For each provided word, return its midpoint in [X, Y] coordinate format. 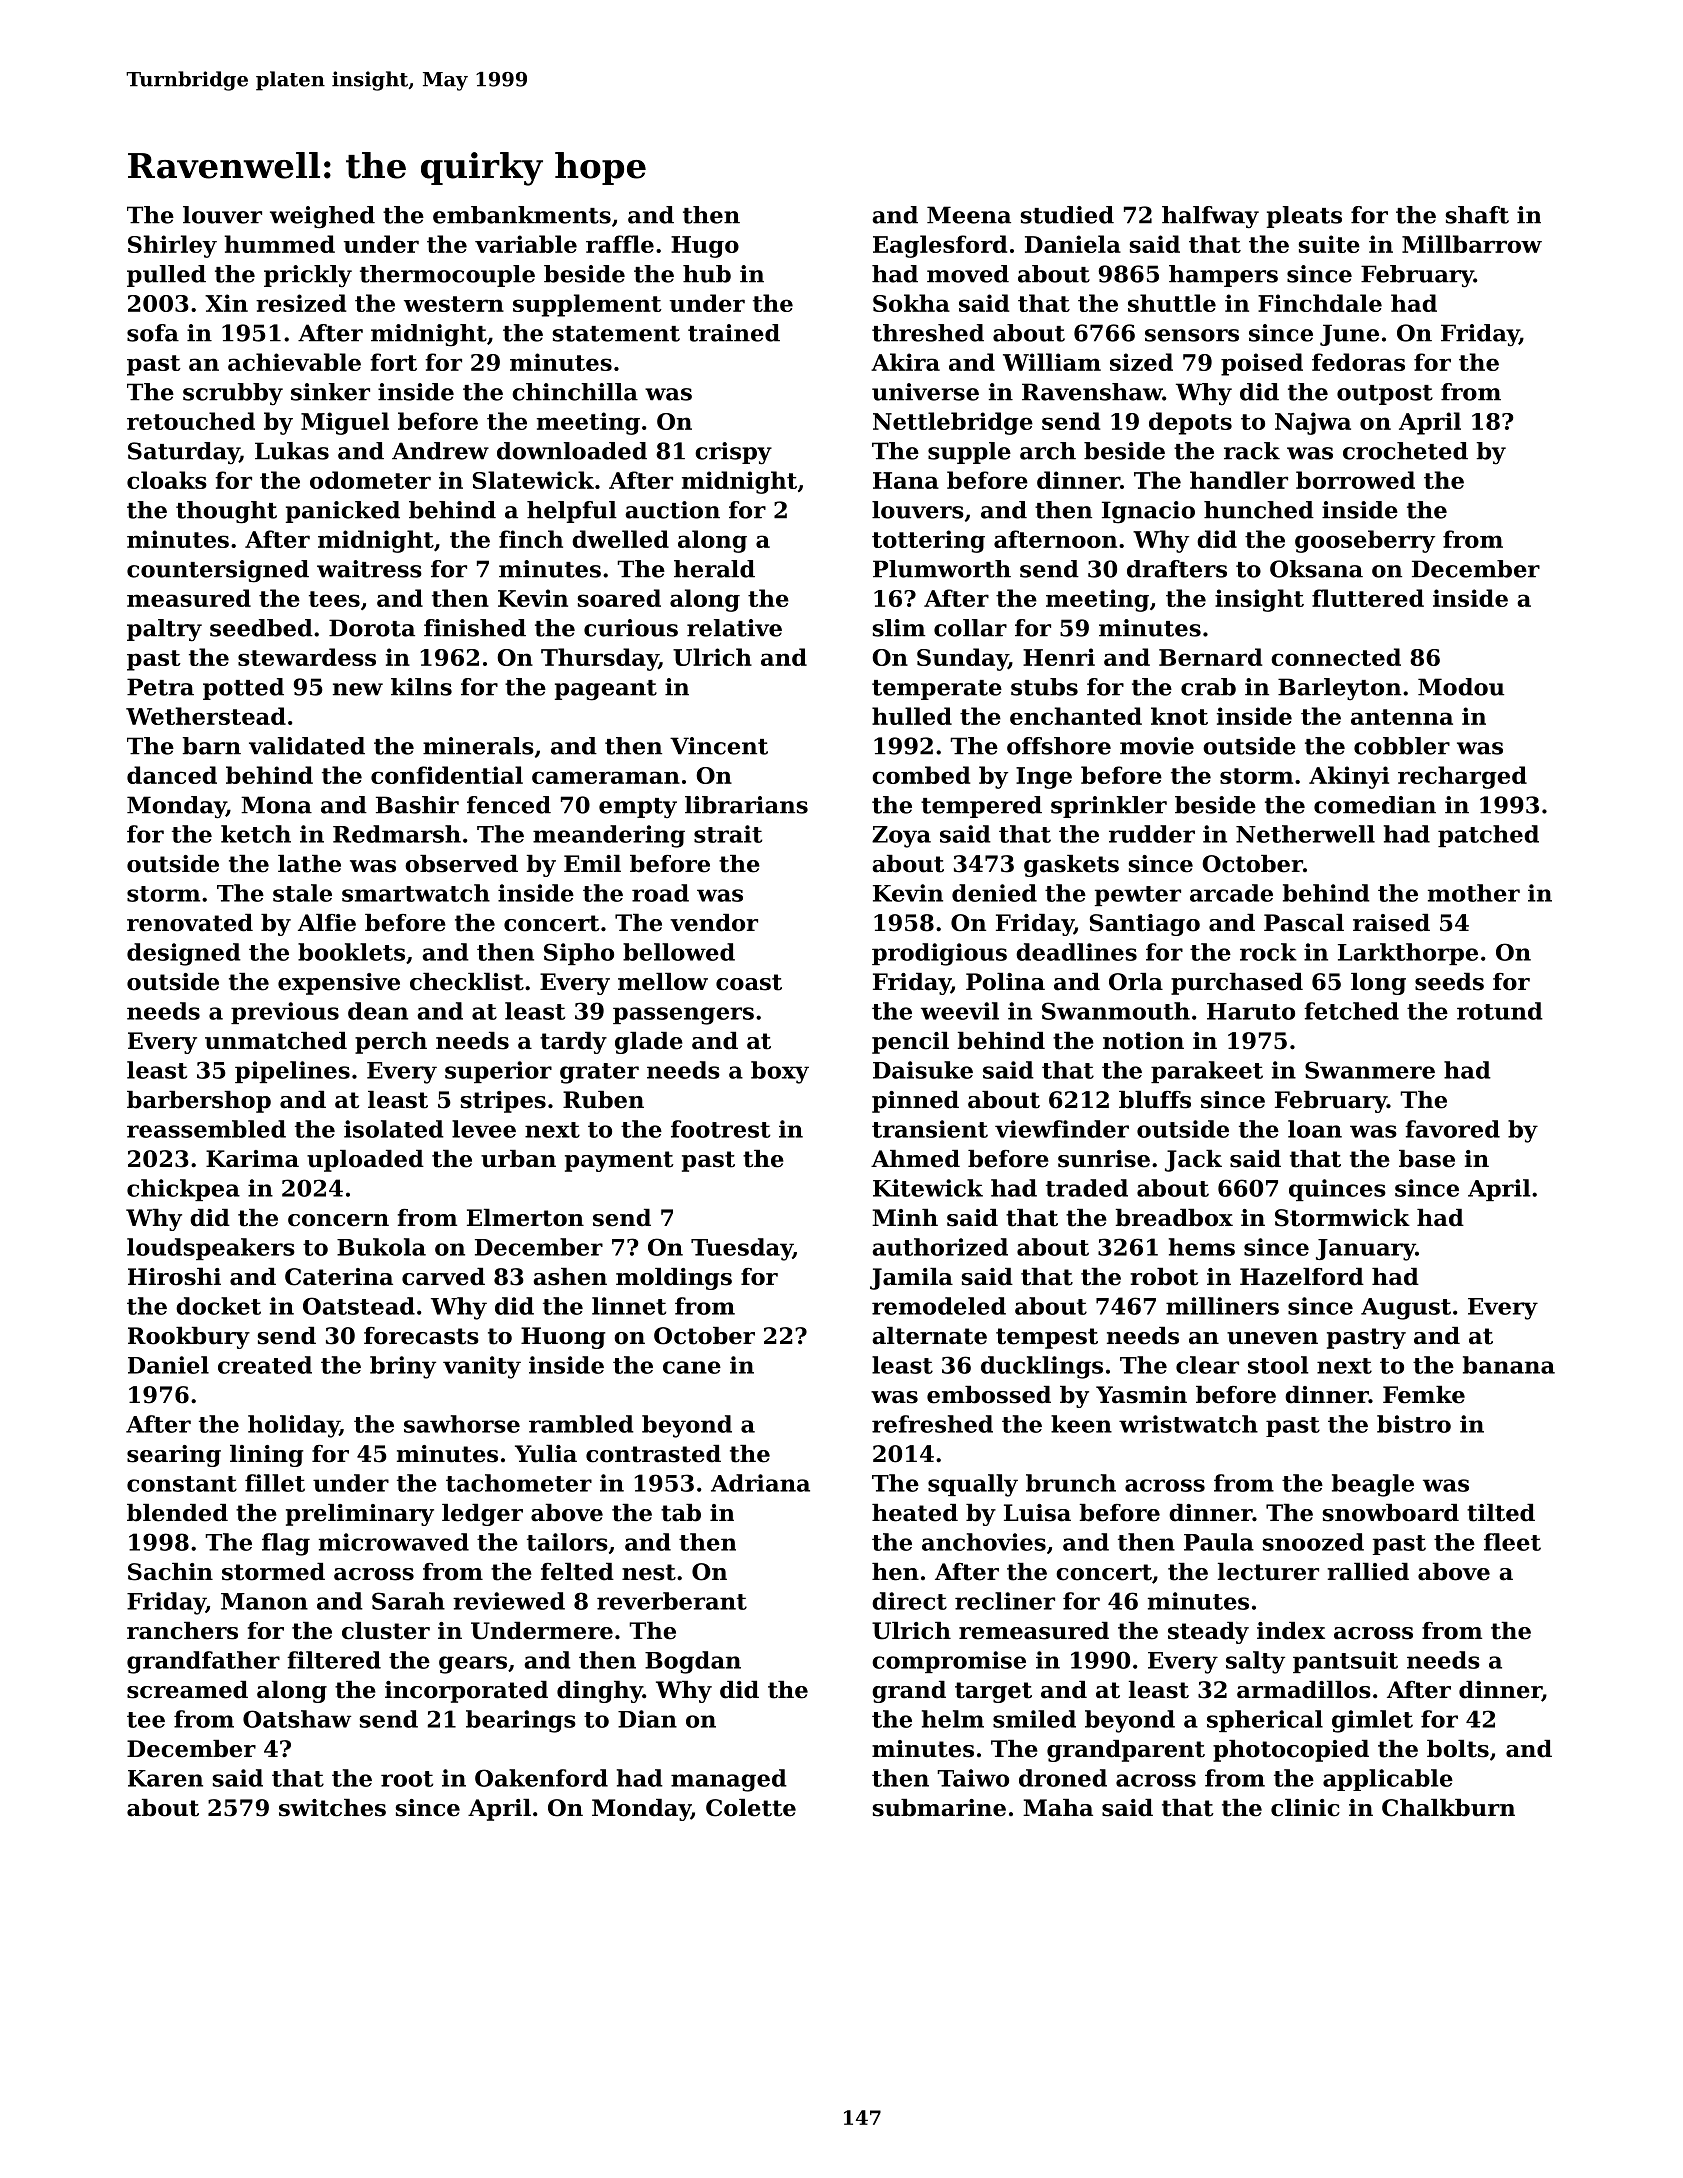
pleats [1304, 217]
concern [338, 1220]
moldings [674, 1279]
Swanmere [1370, 1070]
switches [332, 1808]
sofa [153, 333]
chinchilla [575, 392]
